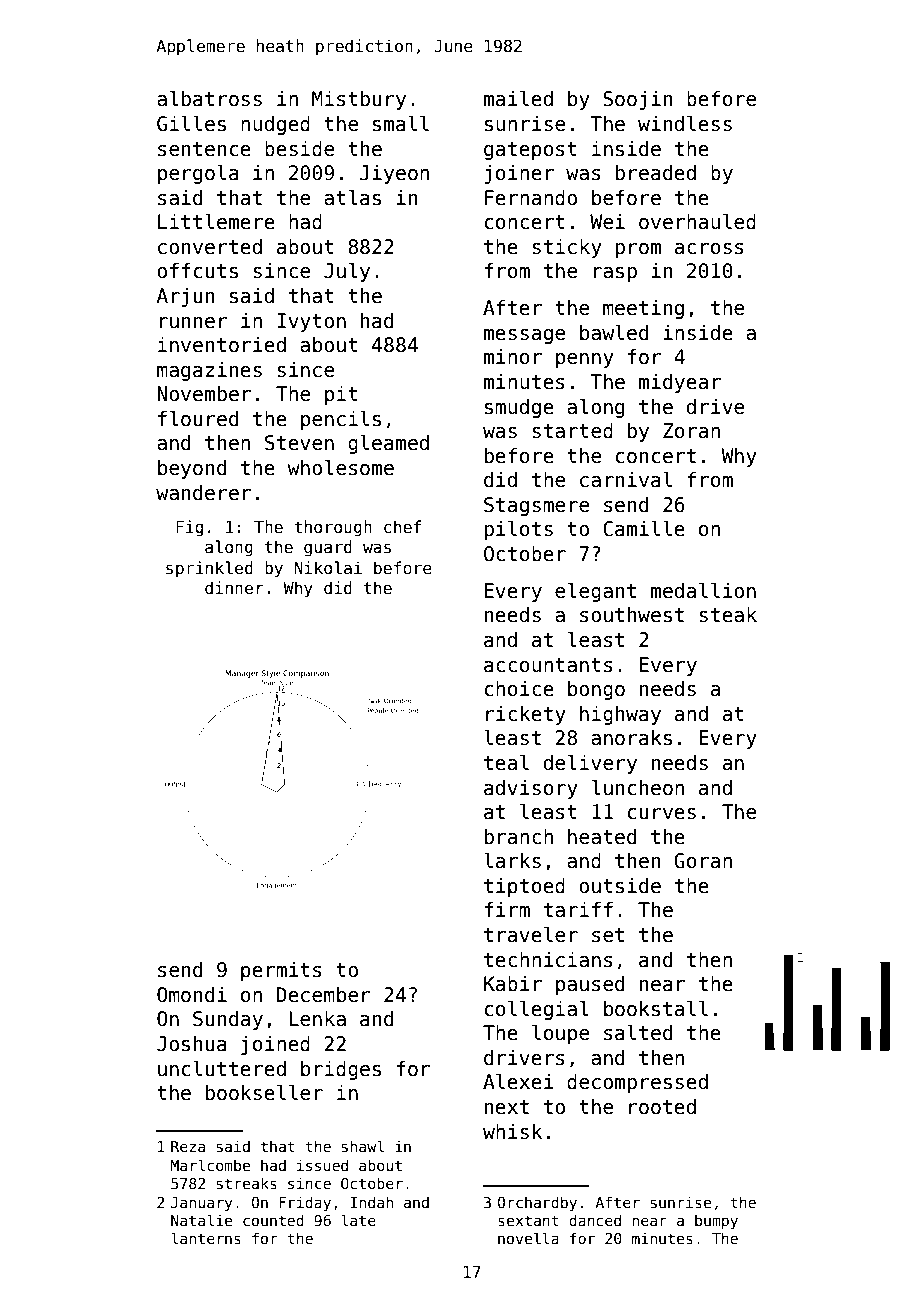  Describe the element at coordinates (519, 408) in the screenshot. I see `smudge` at that location.
